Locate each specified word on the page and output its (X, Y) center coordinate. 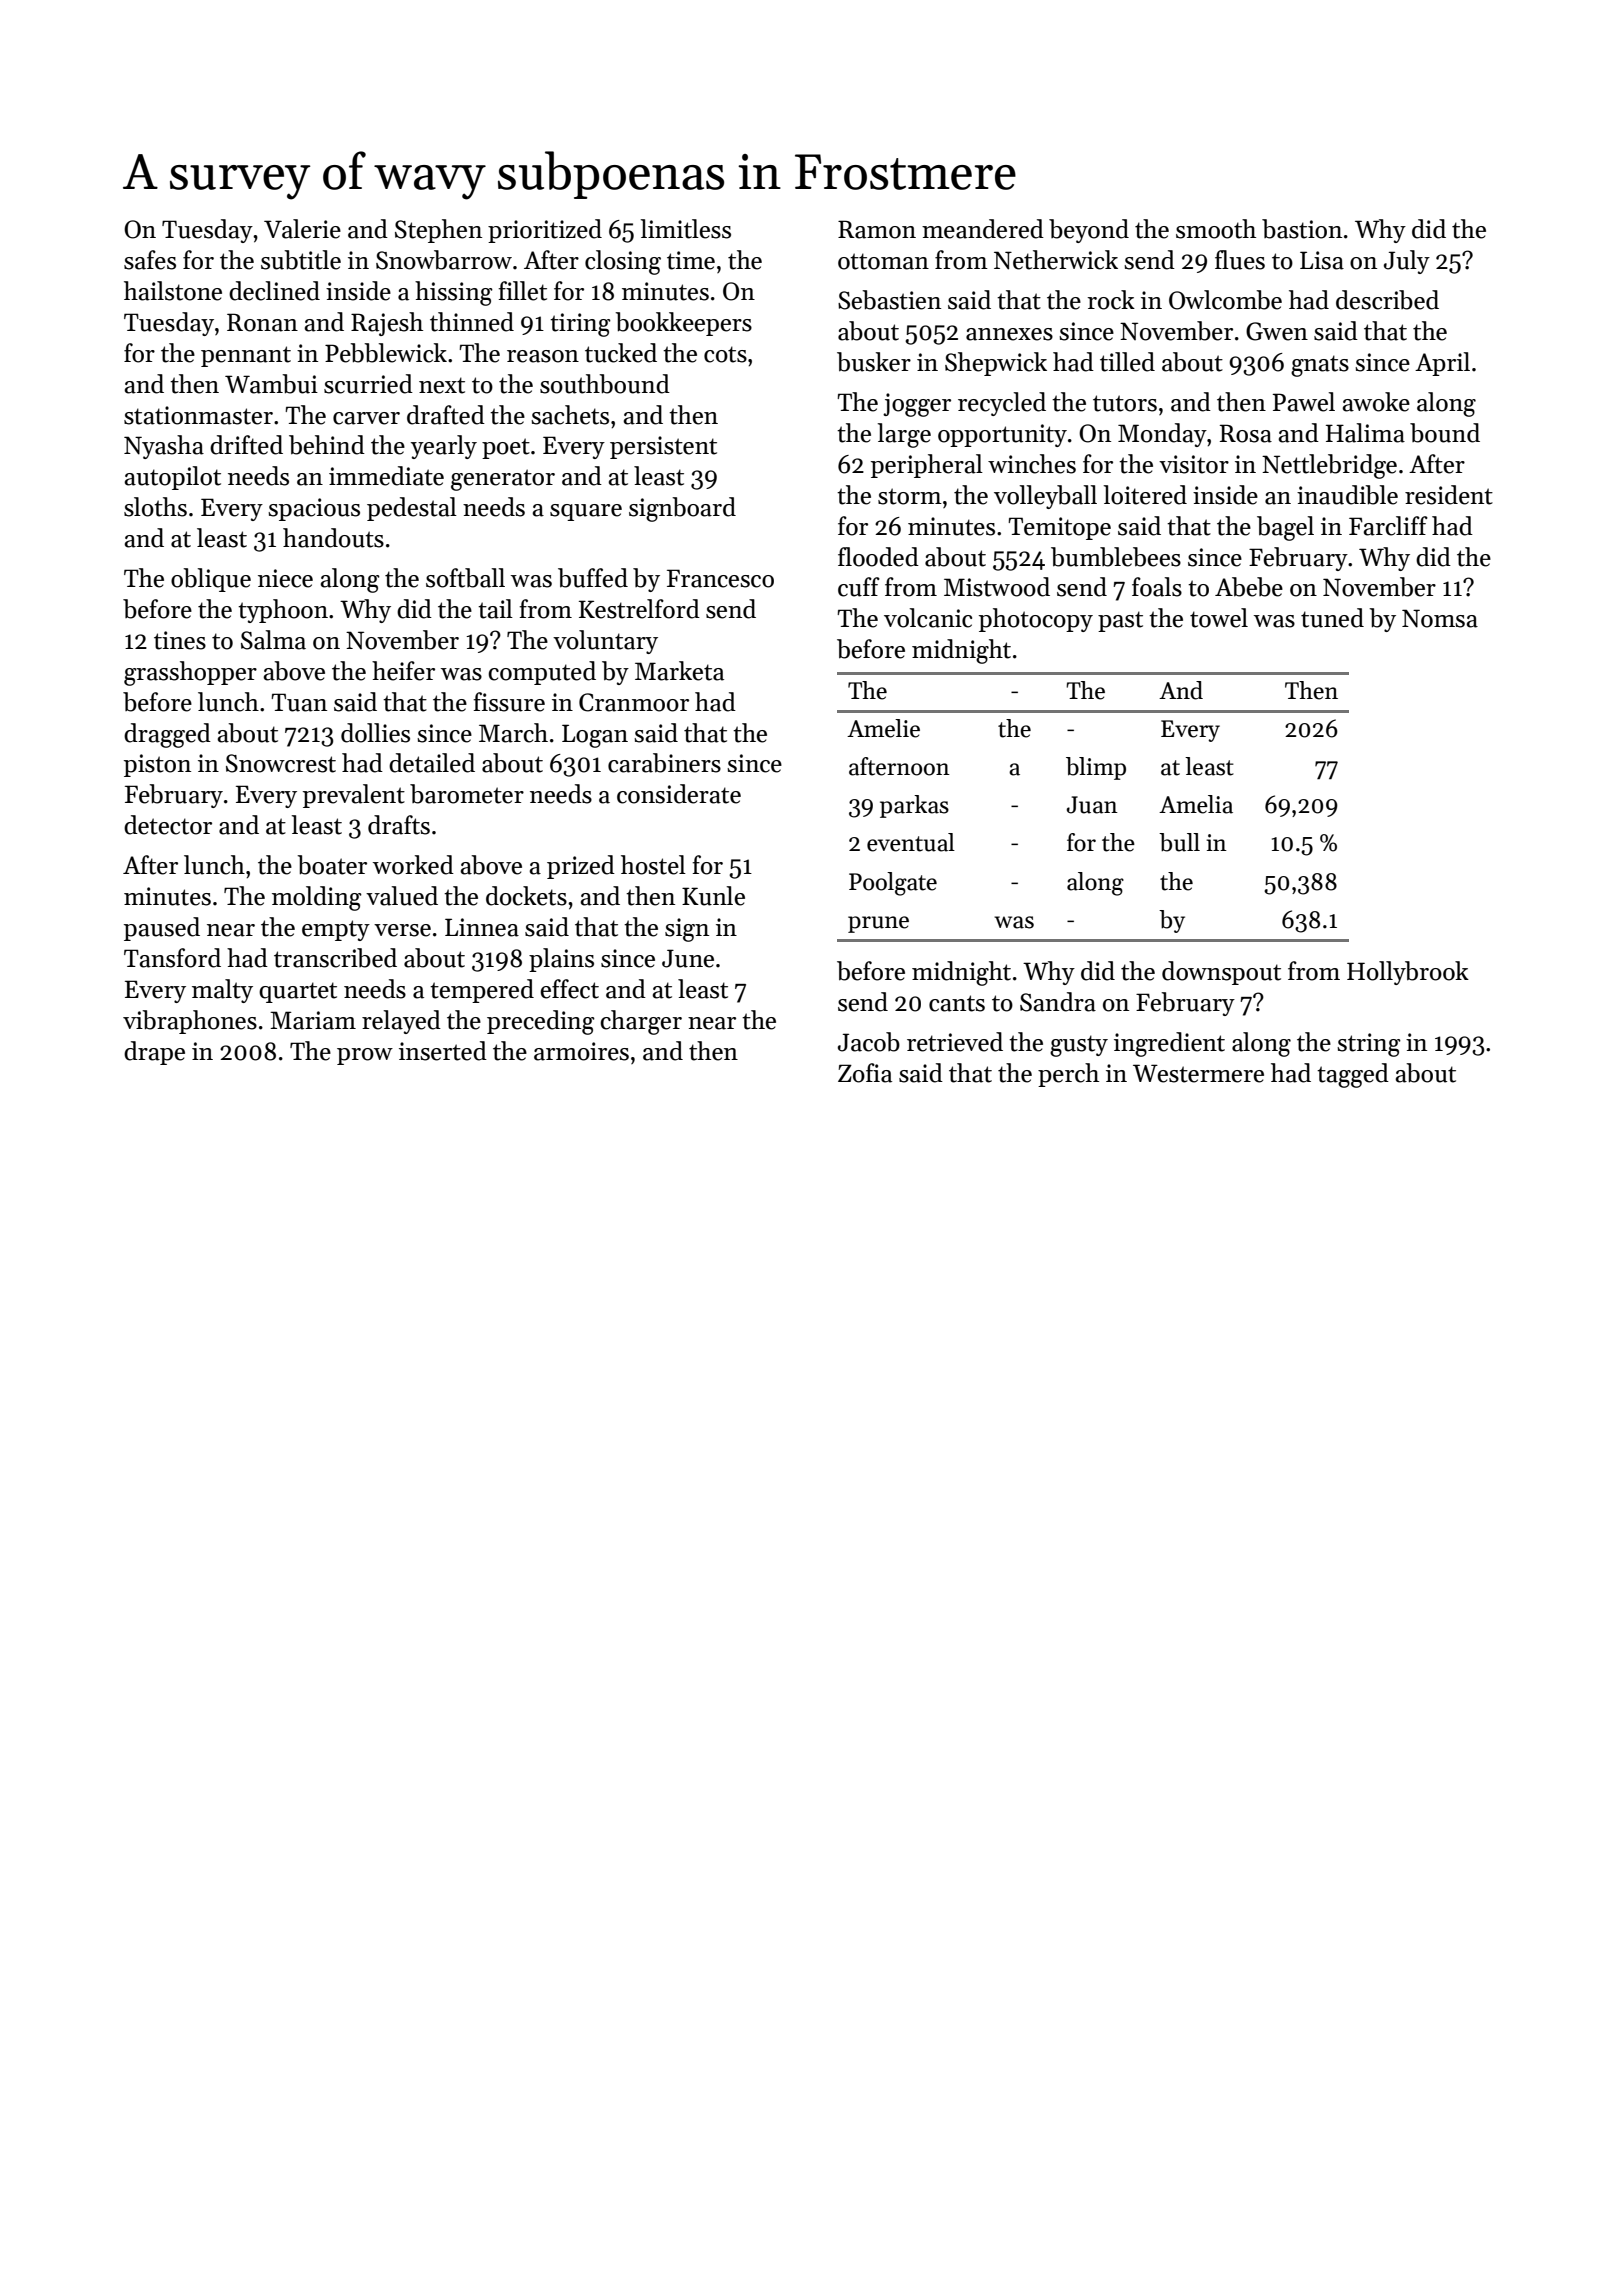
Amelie (883, 728)
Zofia (865, 1073)
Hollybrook (1408, 973)
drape (154, 1053)
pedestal (412, 509)
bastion (1302, 229)
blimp (1096, 768)
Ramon (877, 229)
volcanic (928, 618)
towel (1219, 618)
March (513, 733)
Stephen (438, 231)
